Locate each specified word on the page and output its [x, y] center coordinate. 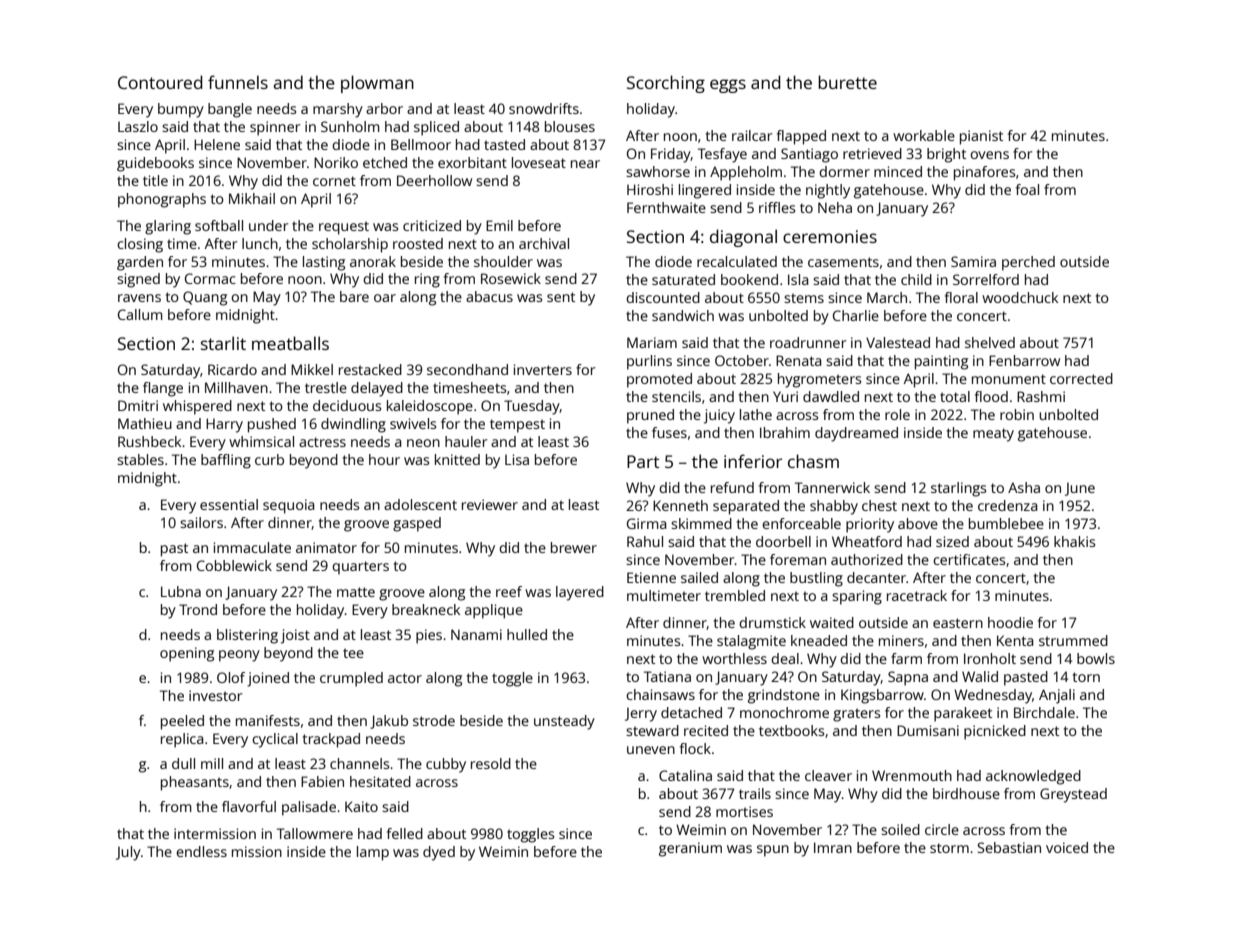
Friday [671, 155]
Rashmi [1041, 396]
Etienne [651, 577]
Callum [140, 314]
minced [898, 171]
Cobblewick [234, 565]
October [742, 360]
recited [706, 730]
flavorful [249, 806]
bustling [816, 579]
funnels [238, 82]
